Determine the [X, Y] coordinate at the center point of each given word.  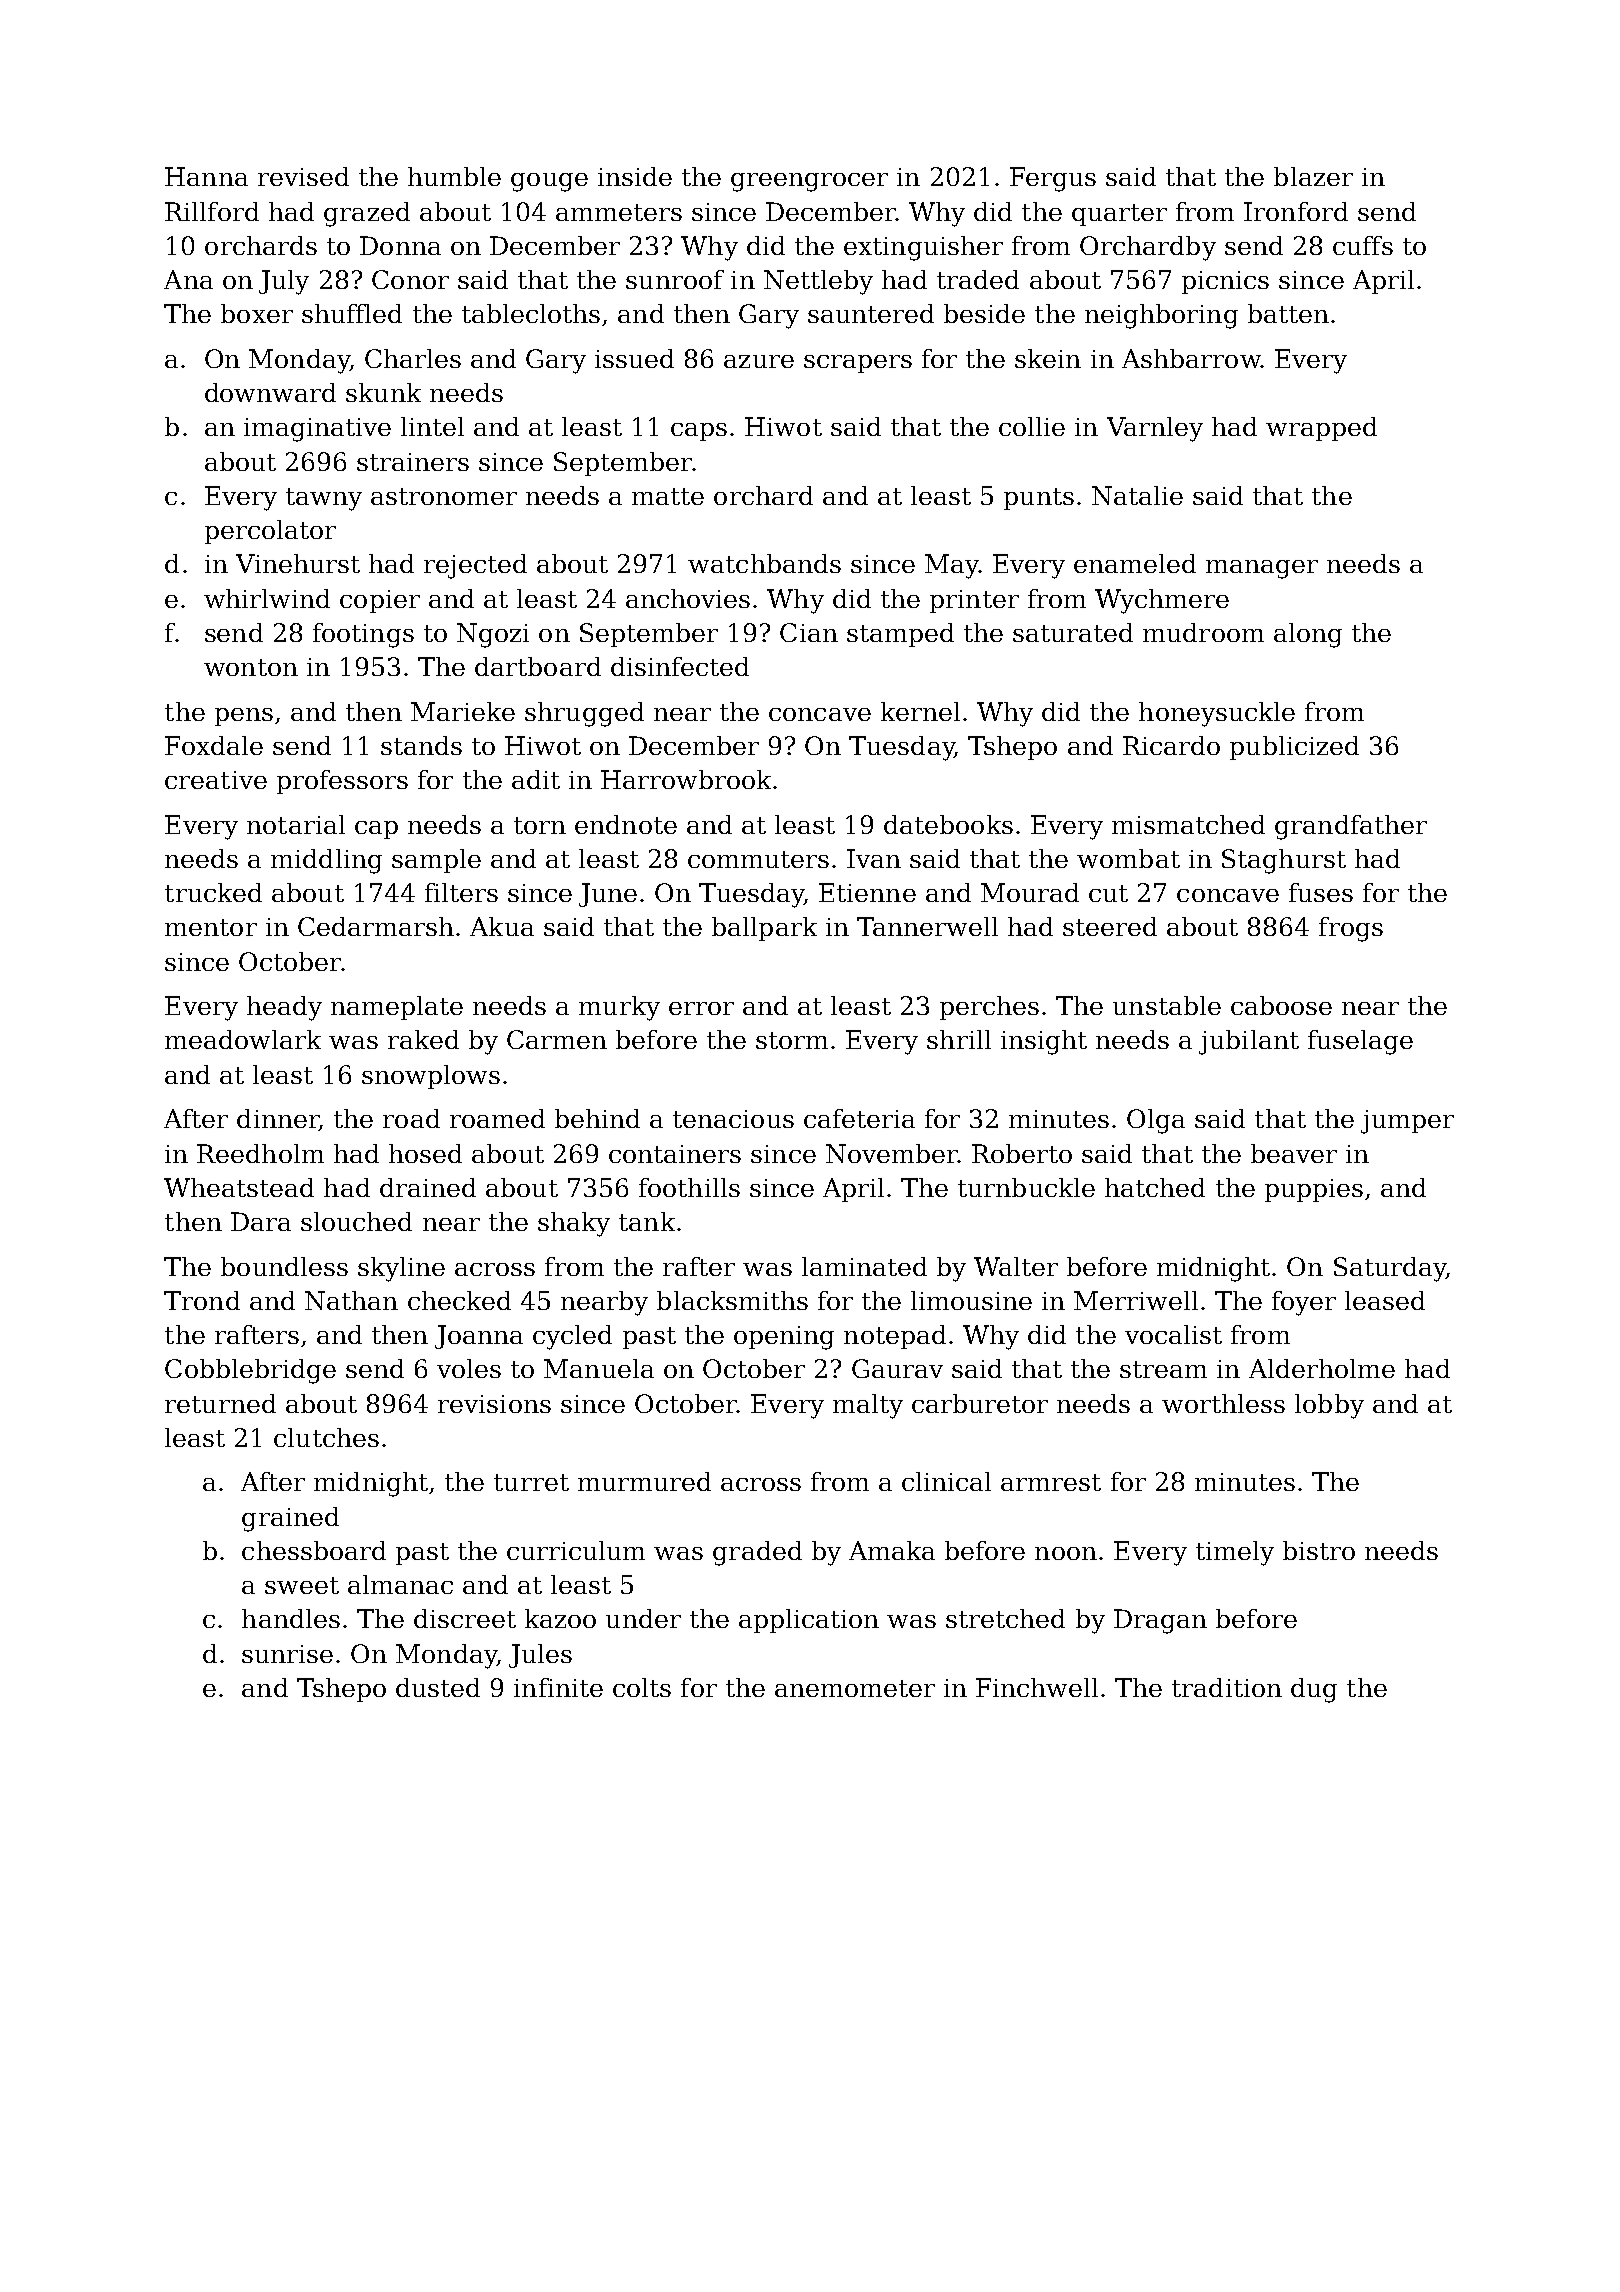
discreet [465, 1618]
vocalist [1173, 1334]
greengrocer [809, 182]
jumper [1407, 1122]
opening [784, 1338]
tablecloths [531, 313]
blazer [1313, 176]
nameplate [397, 1008]
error [701, 1008]
